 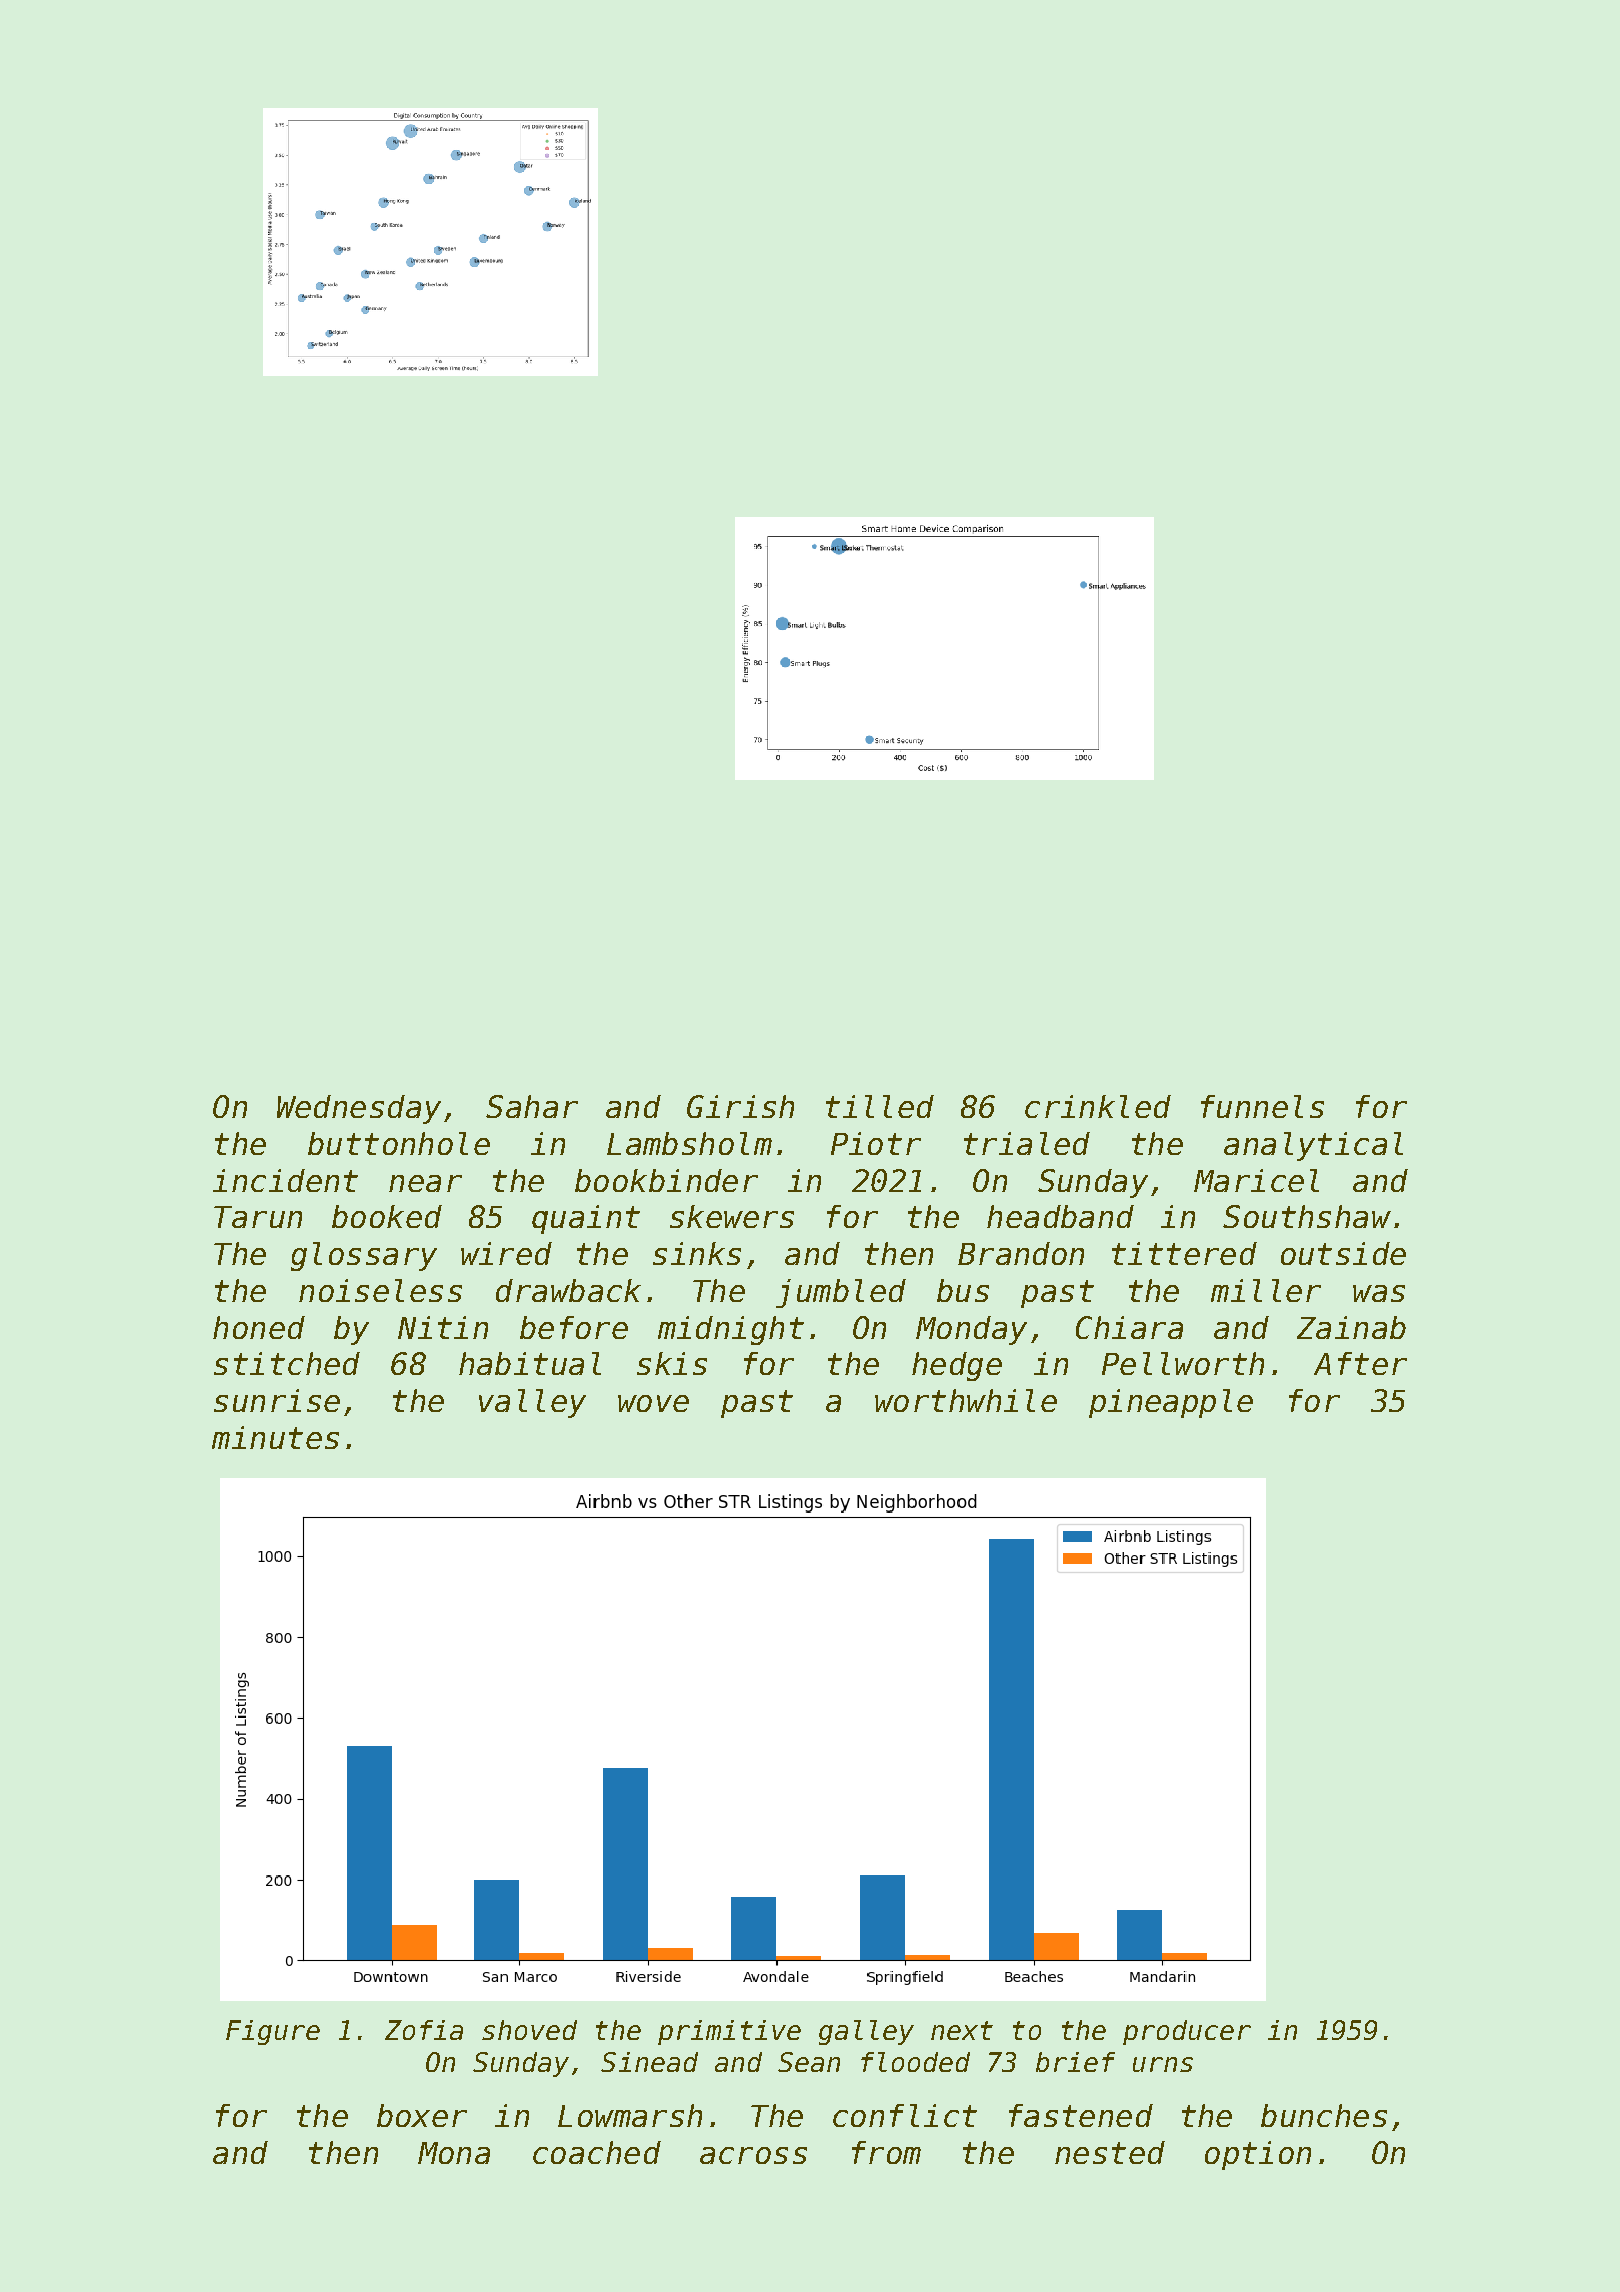 What do you see at coordinates (729, 2032) in the screenshot?
I see `primitive` at bounding box center [729, 2032].
